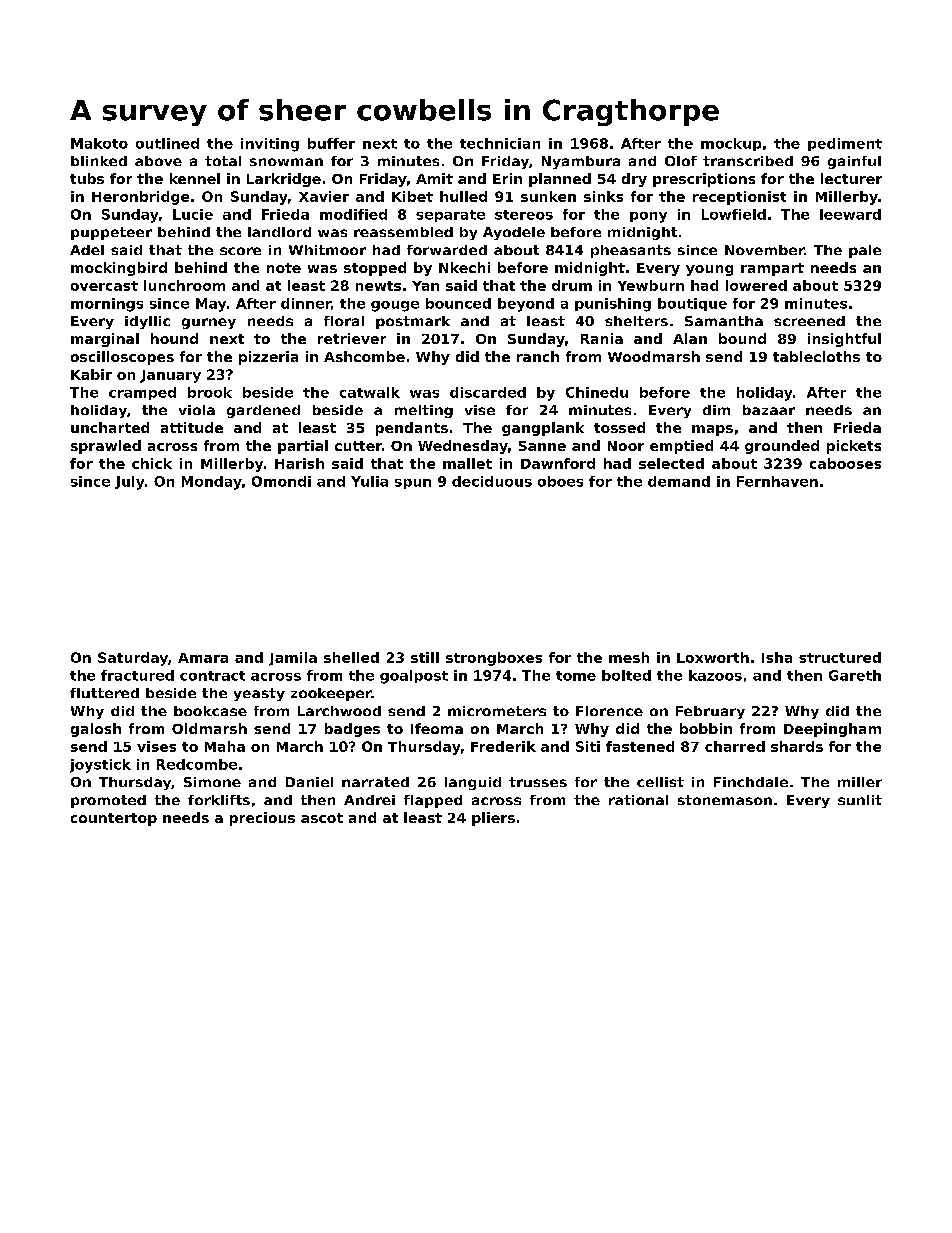 The image size is (952, 1233). Describe the element at coordinates (609, 711) in the document. I see `Florence` at that location.
